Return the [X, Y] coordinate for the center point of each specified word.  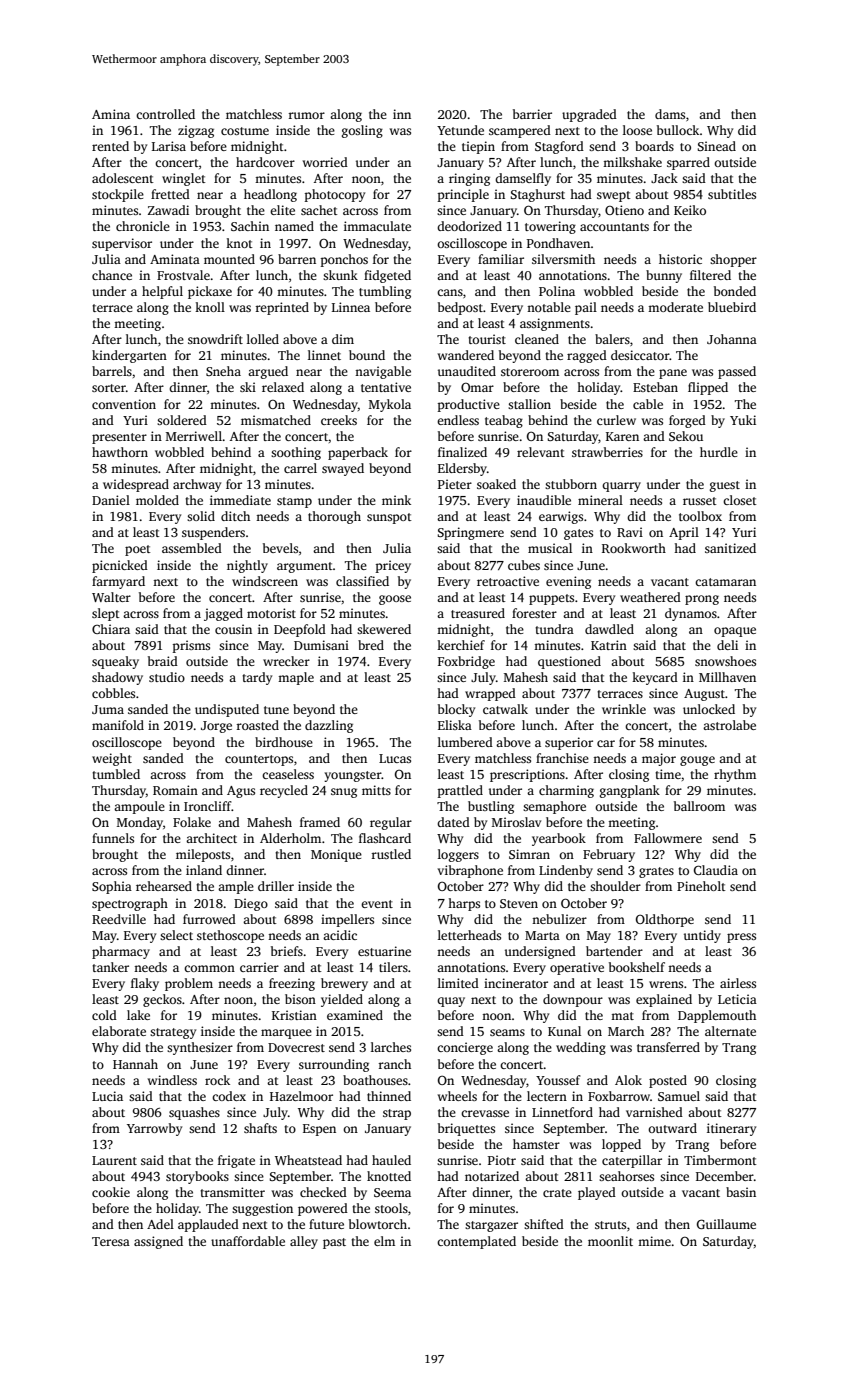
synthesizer [200, 1048]
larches [391, 1047]
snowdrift [215, 339]
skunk [340, 275]
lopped [621, 1145]
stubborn [571, 484]
